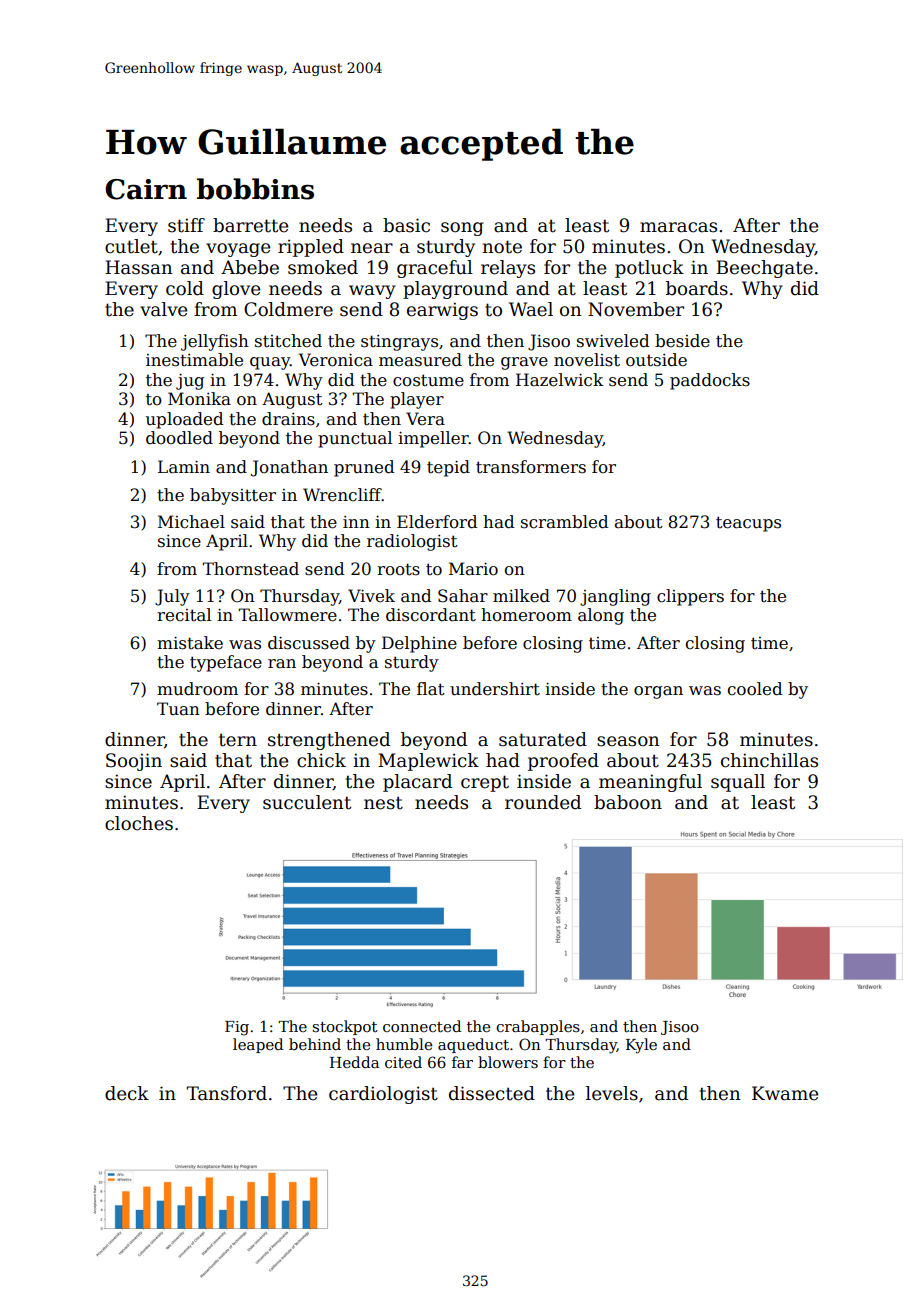 The width and height of the screenshot is (924, 1308). What do you see at coordinates (431, 689) in the screenshot?
I see `flat` at bounding box center [431, 689].
